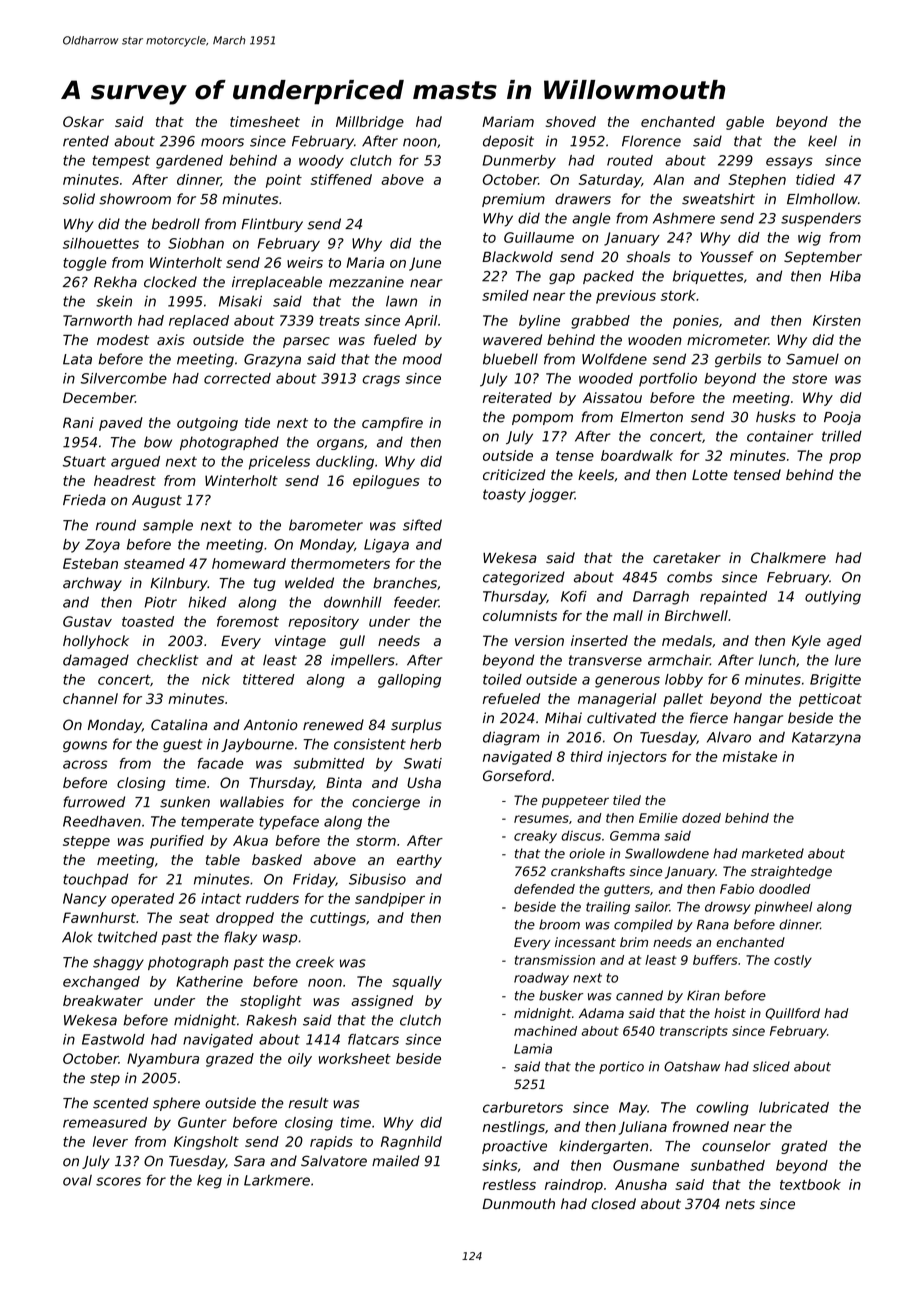 The image size is (924, 1308). Describe the element at coordinates (370, 123) in the screenshot. I see `Millbridge` at that location.
